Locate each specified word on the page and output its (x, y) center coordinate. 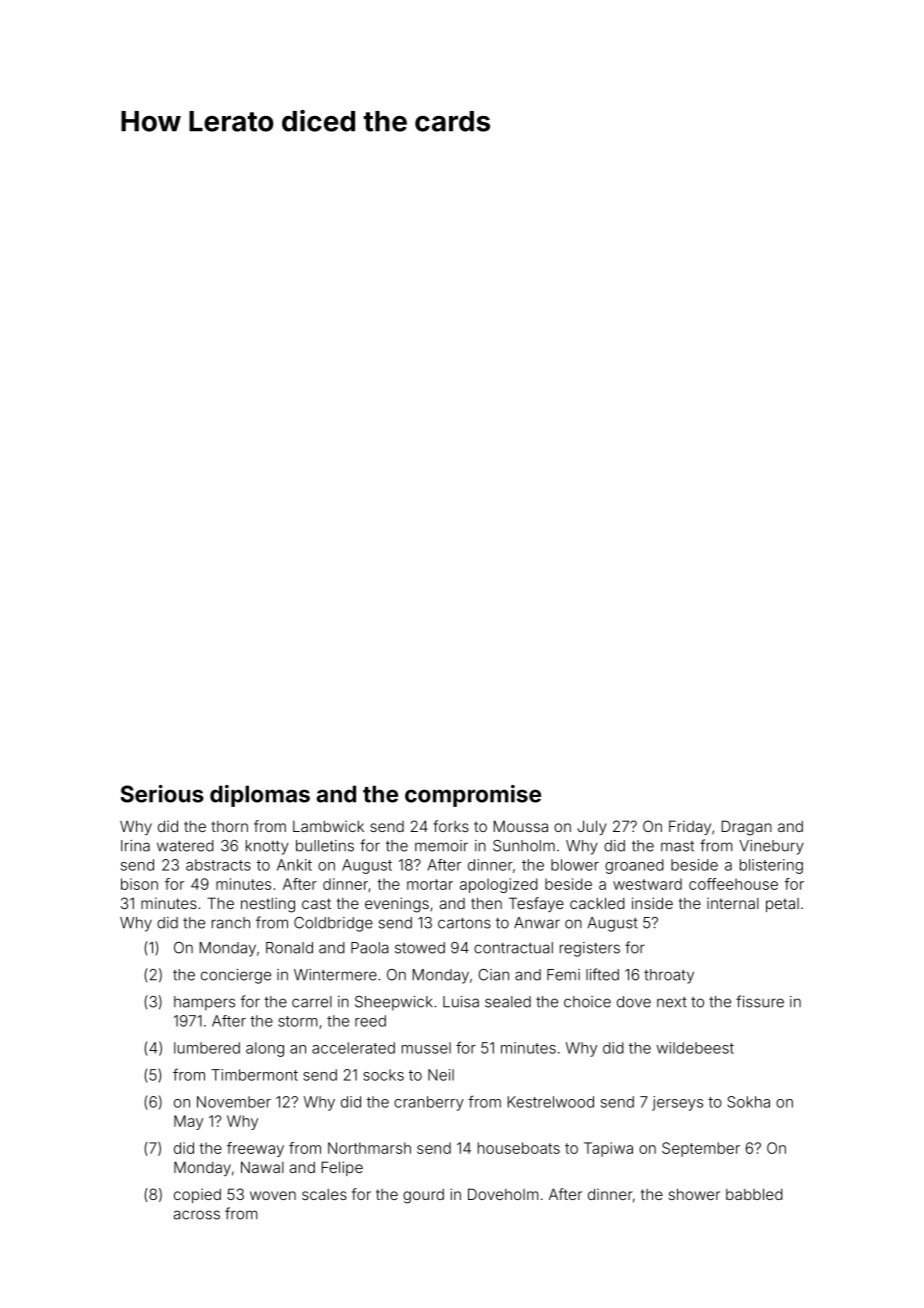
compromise (473, 796)
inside (652, 903)
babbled (754, 1194)
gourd (423, 1196)
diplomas (260, 796)
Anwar (537, 923)
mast (677, 846)
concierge (236, 976)
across (197, 1215)
